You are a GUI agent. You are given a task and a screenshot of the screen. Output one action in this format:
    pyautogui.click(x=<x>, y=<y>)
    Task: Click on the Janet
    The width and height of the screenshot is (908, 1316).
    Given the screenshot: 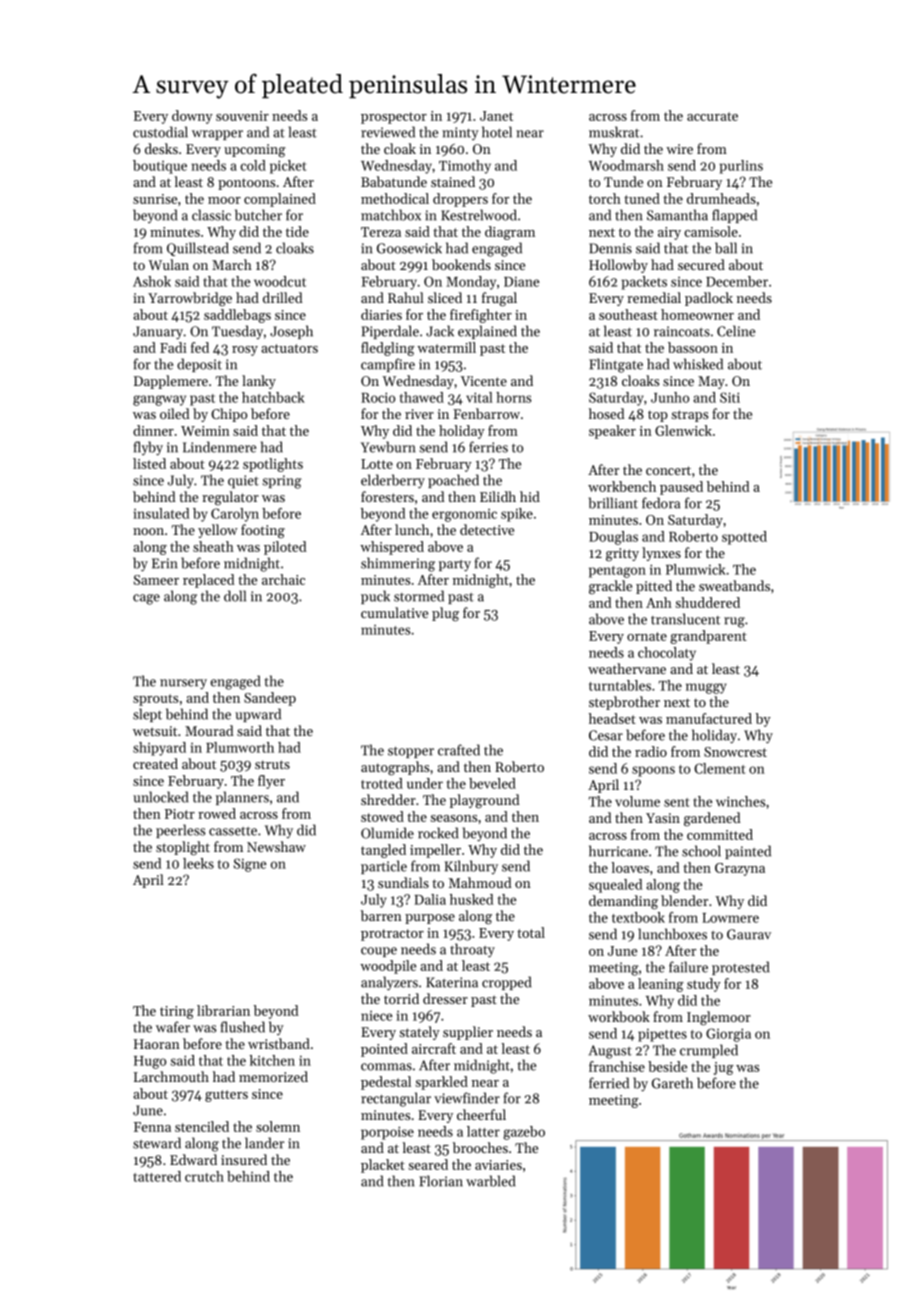 What is the action you would take?
    pyautogui.click(x=496, y=116)
